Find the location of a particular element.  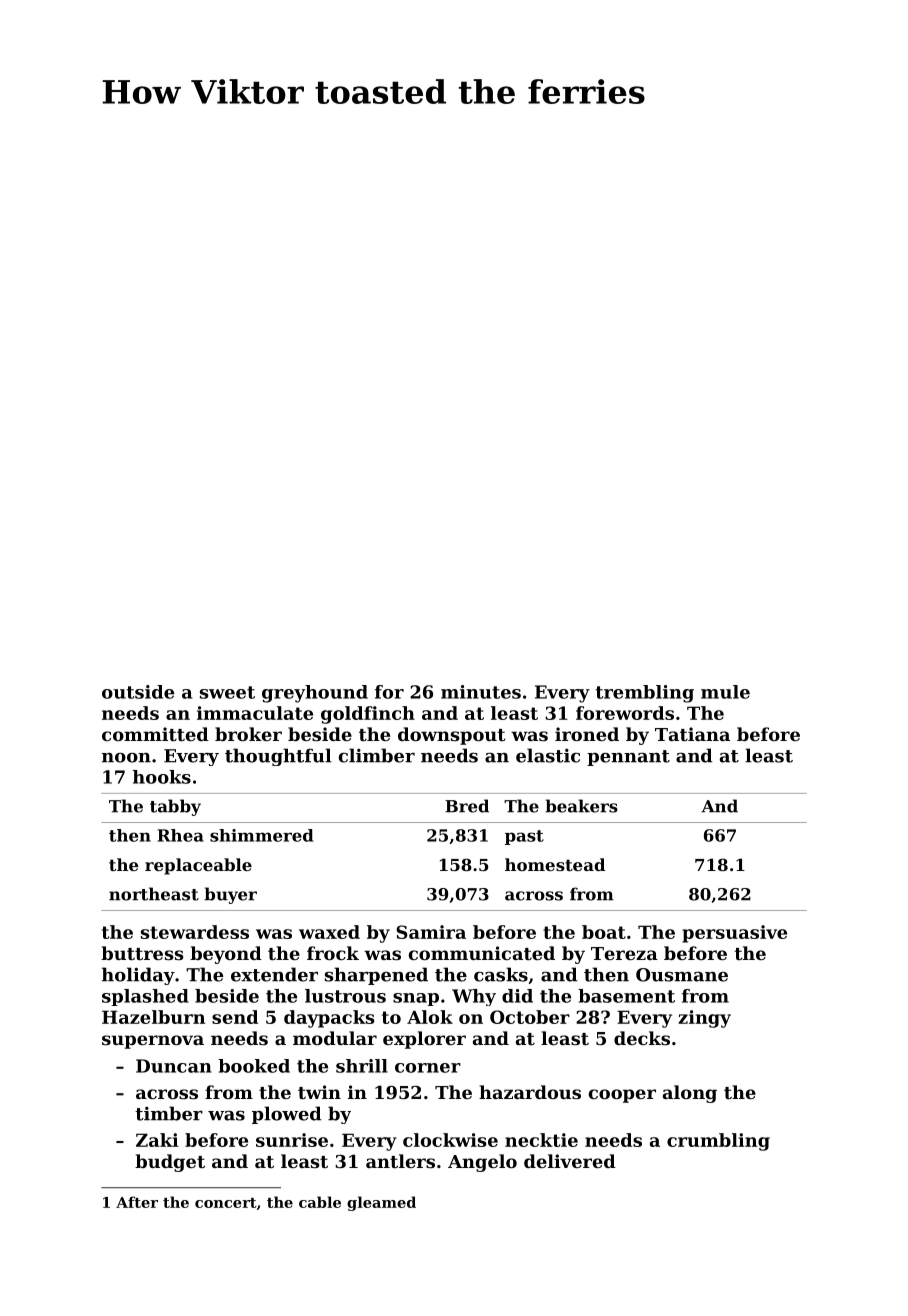

Ousmane is located at coordinates (682, 975).
